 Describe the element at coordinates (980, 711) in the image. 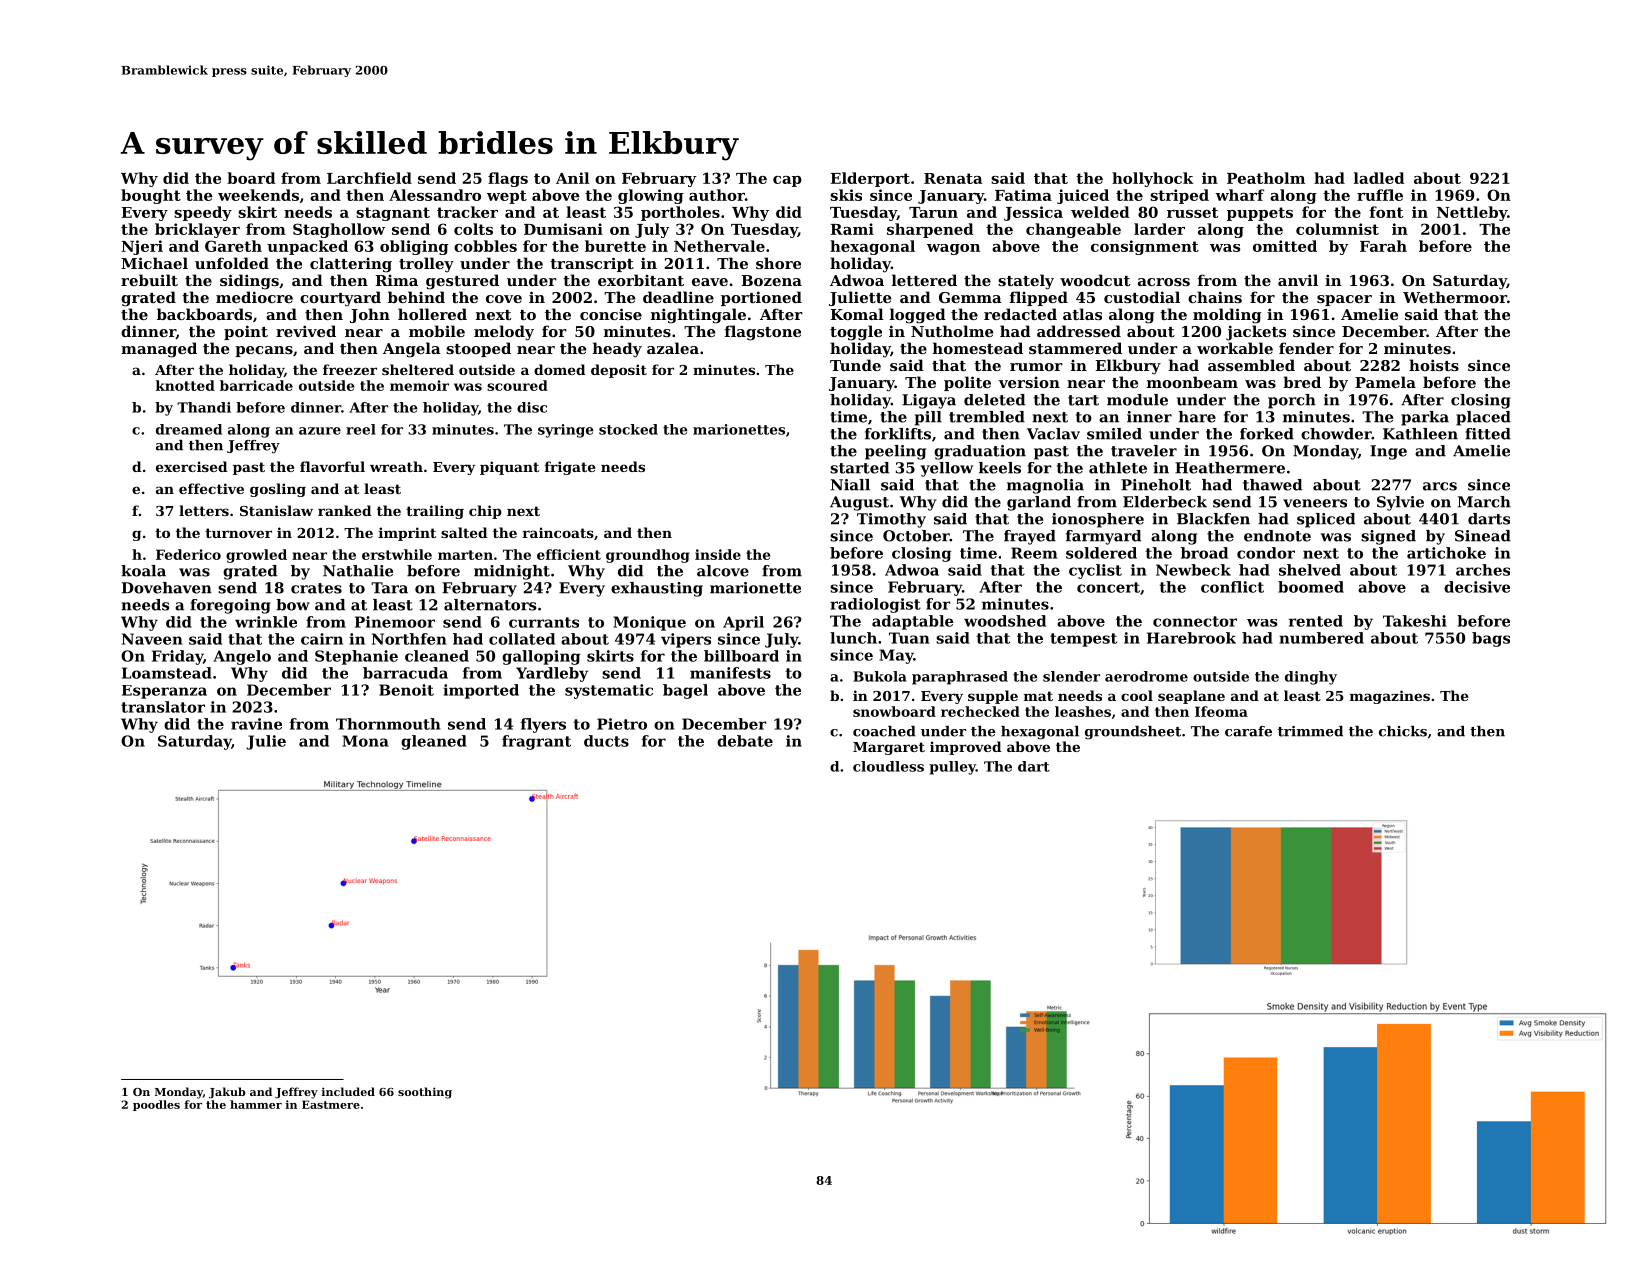

I see `rechecked` at that location.
